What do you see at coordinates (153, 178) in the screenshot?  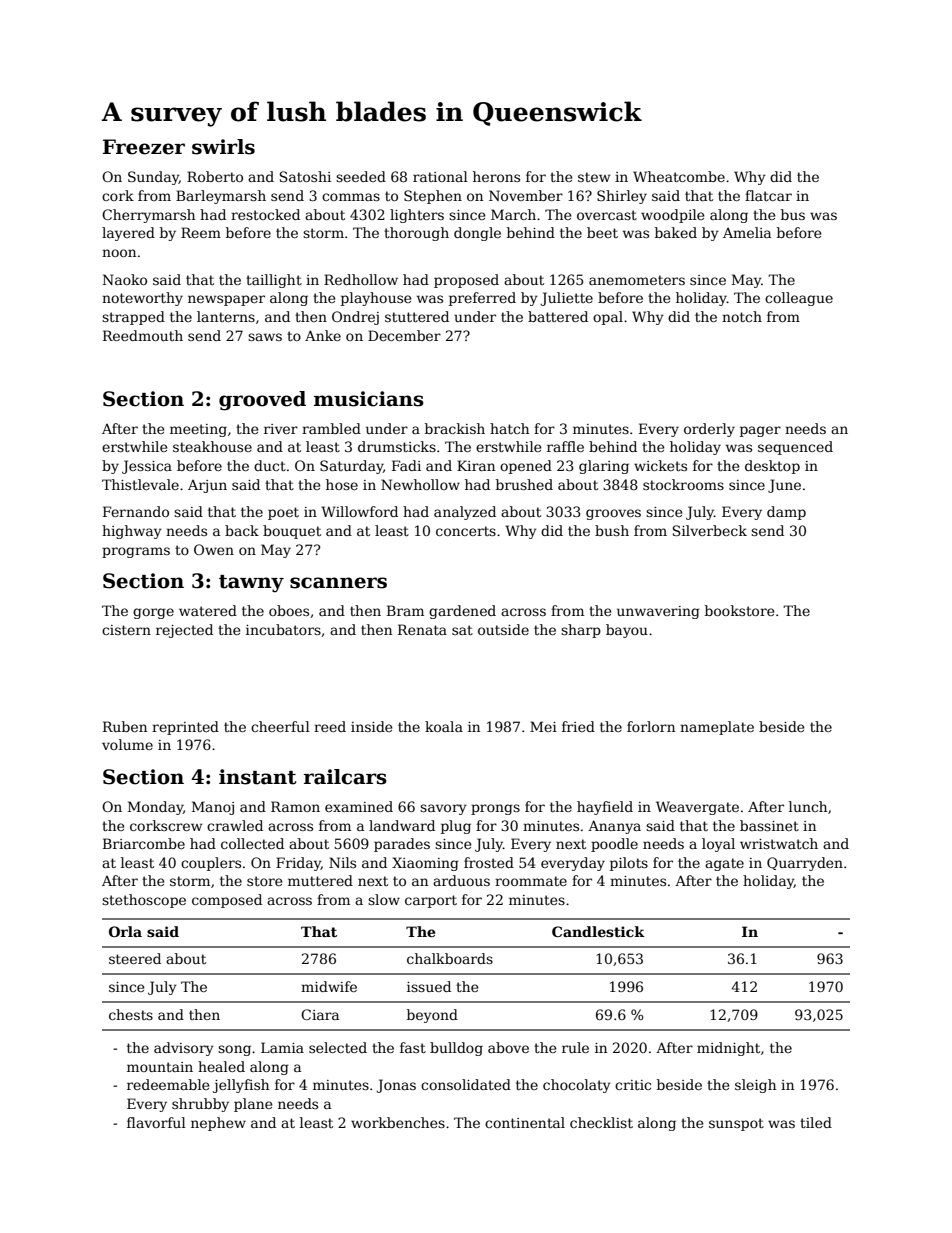 I see `Sunday` at bounding box center [153, 178].
